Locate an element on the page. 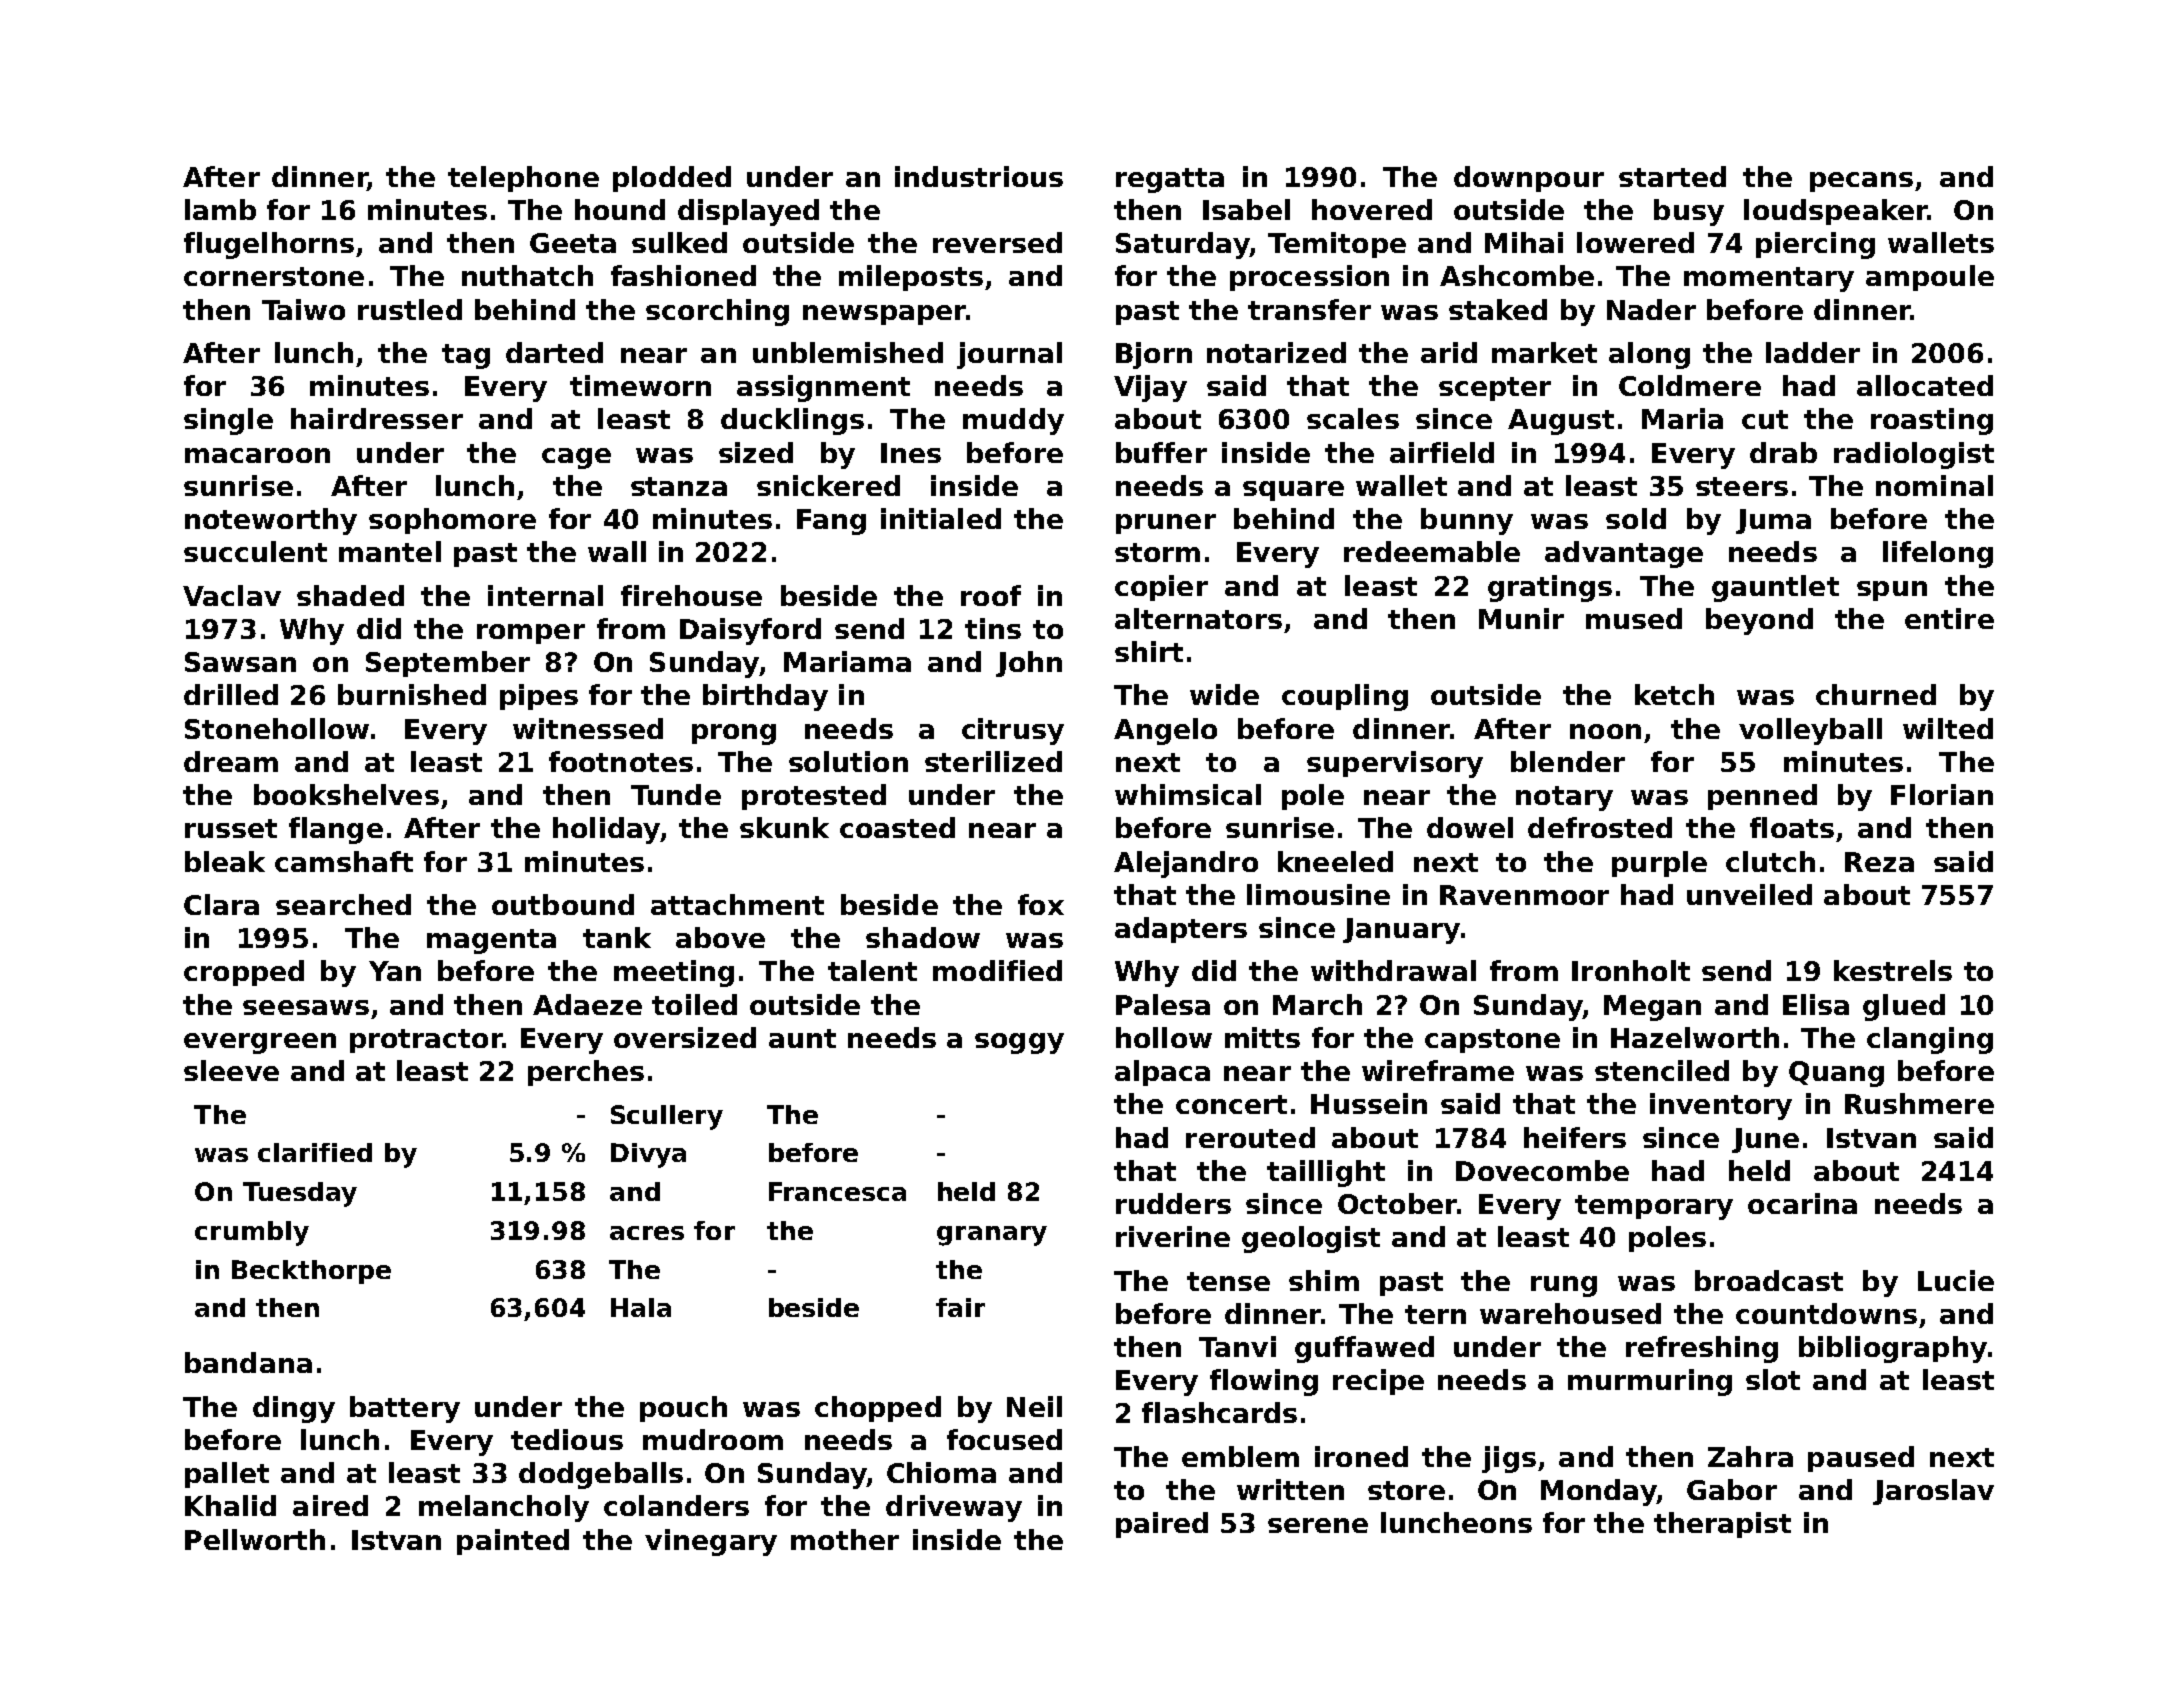  cage is located at coordinates (576, 458).
